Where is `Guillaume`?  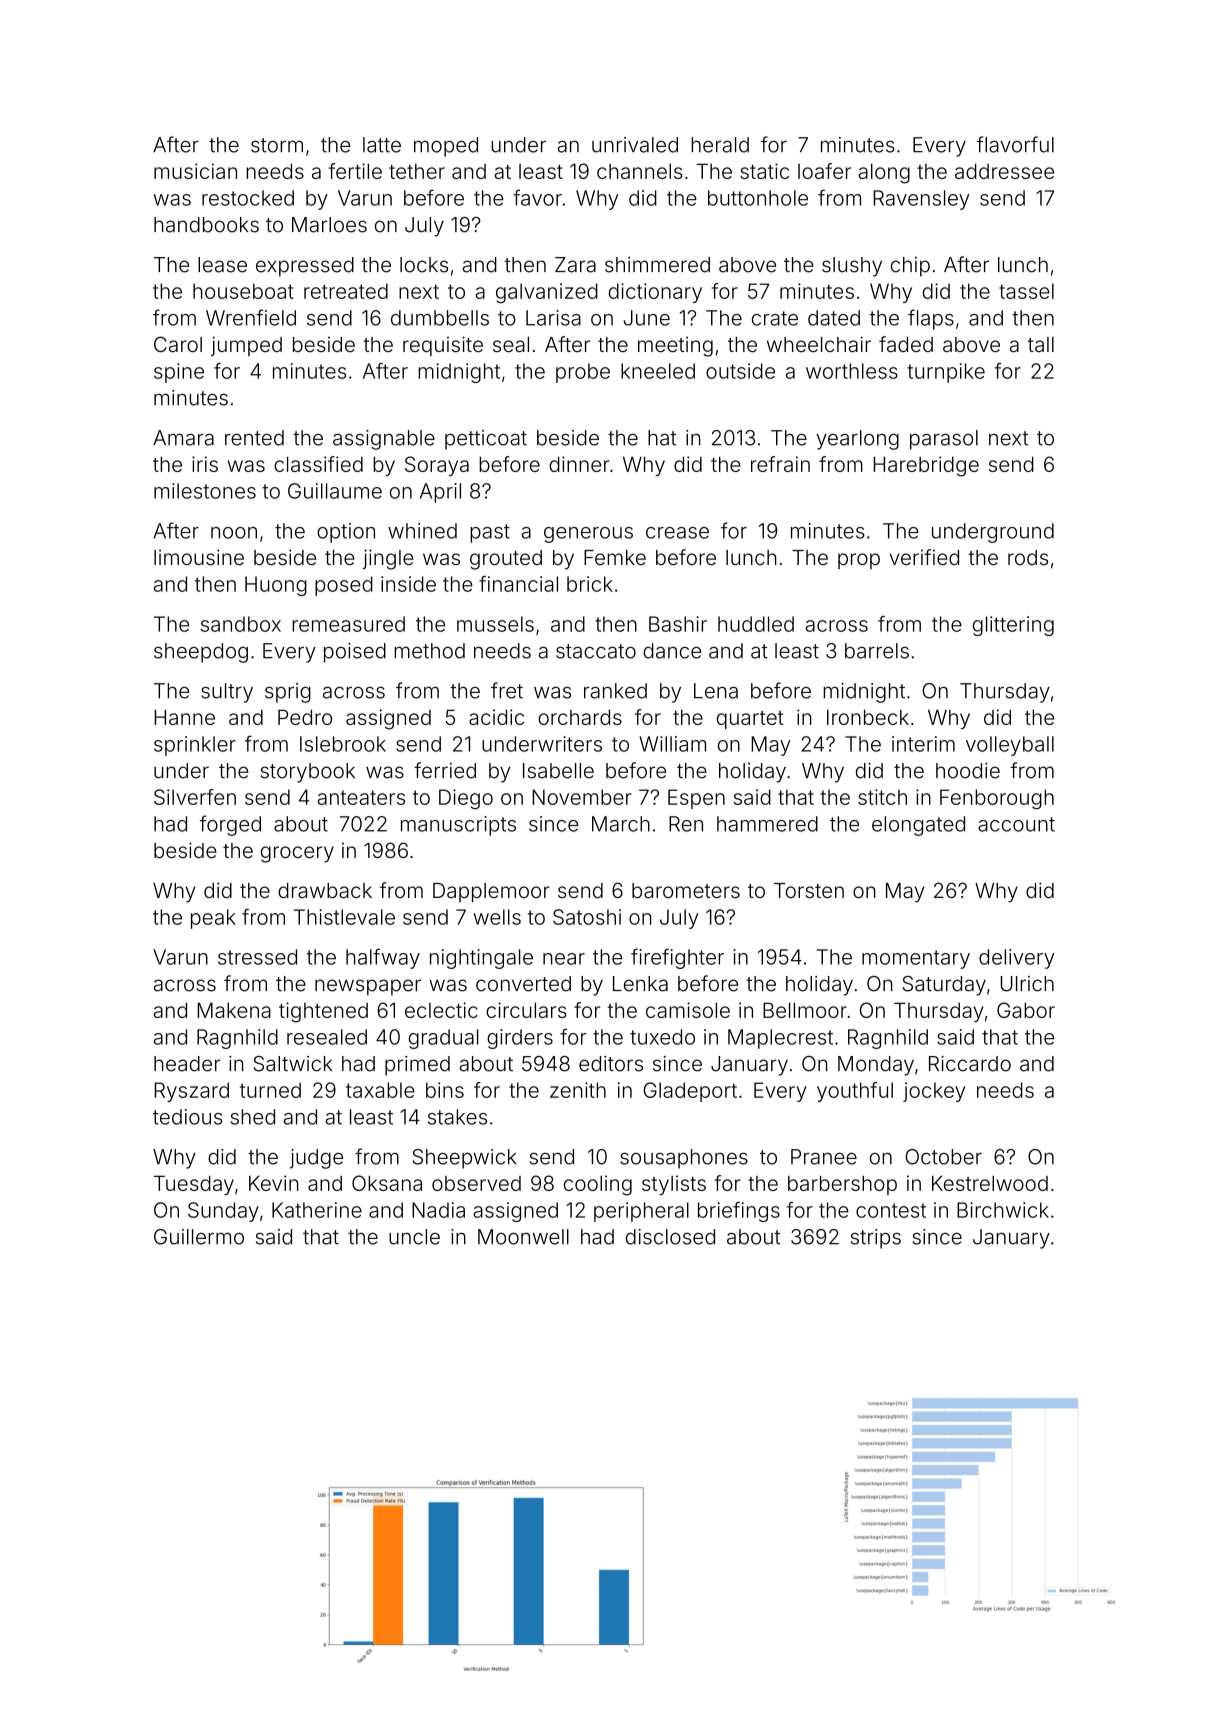
Guillaume is located at coordinates (335, 491).
